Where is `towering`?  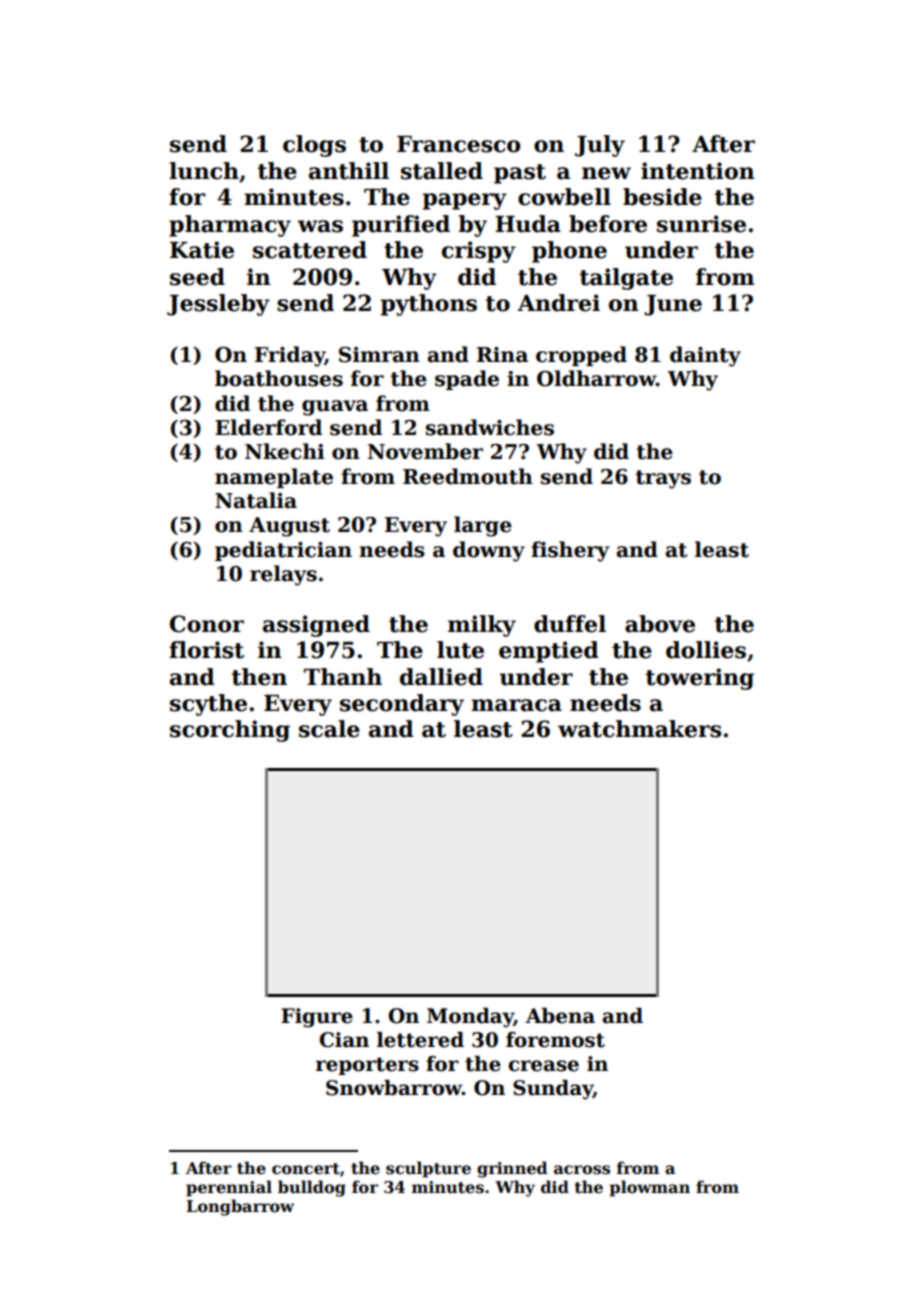 towering is located at coordinates (700, 679).
